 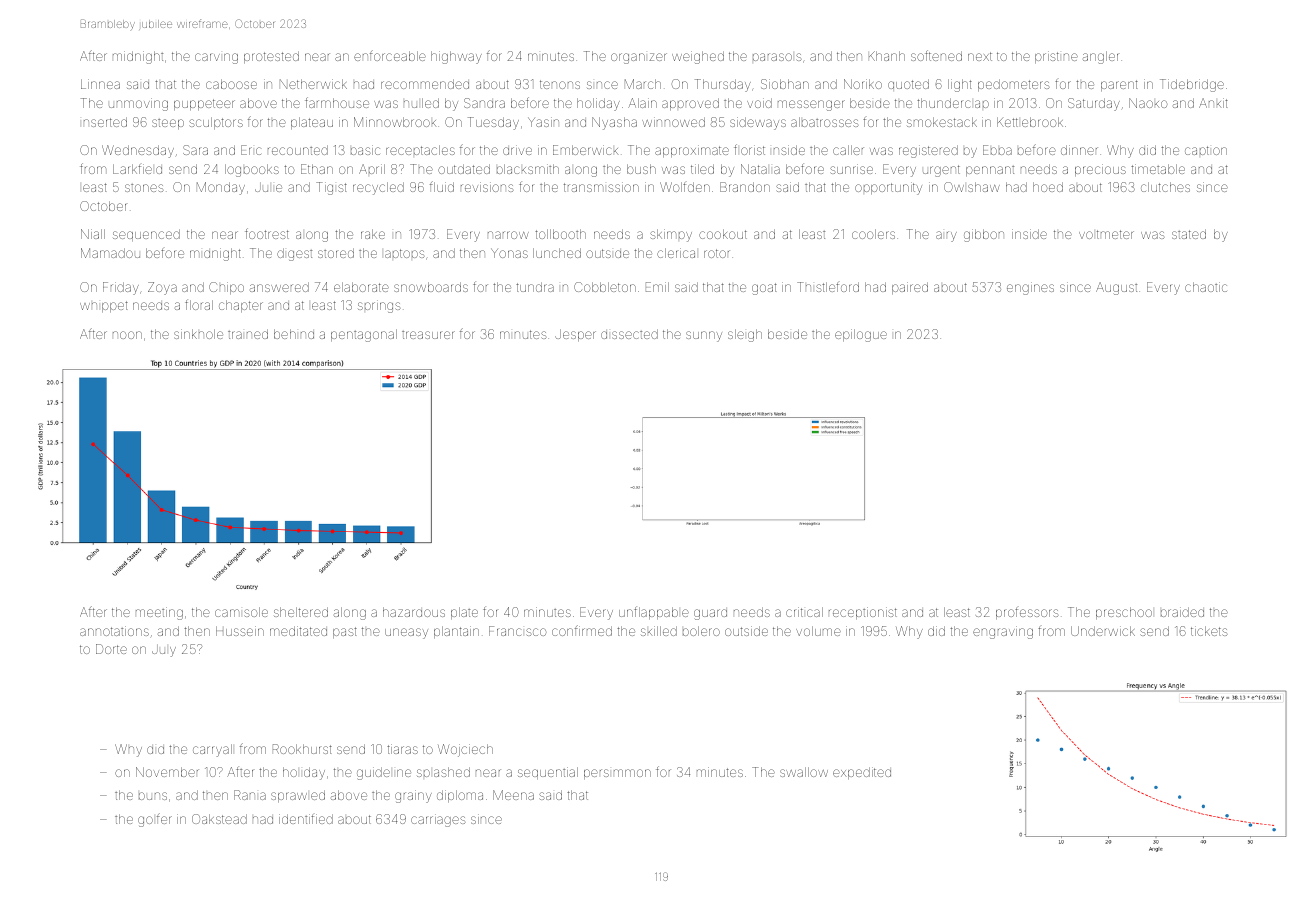 What do you see at coordinates (153, 796) in the image?
I see `buns` at bounding box center [153, 796].
